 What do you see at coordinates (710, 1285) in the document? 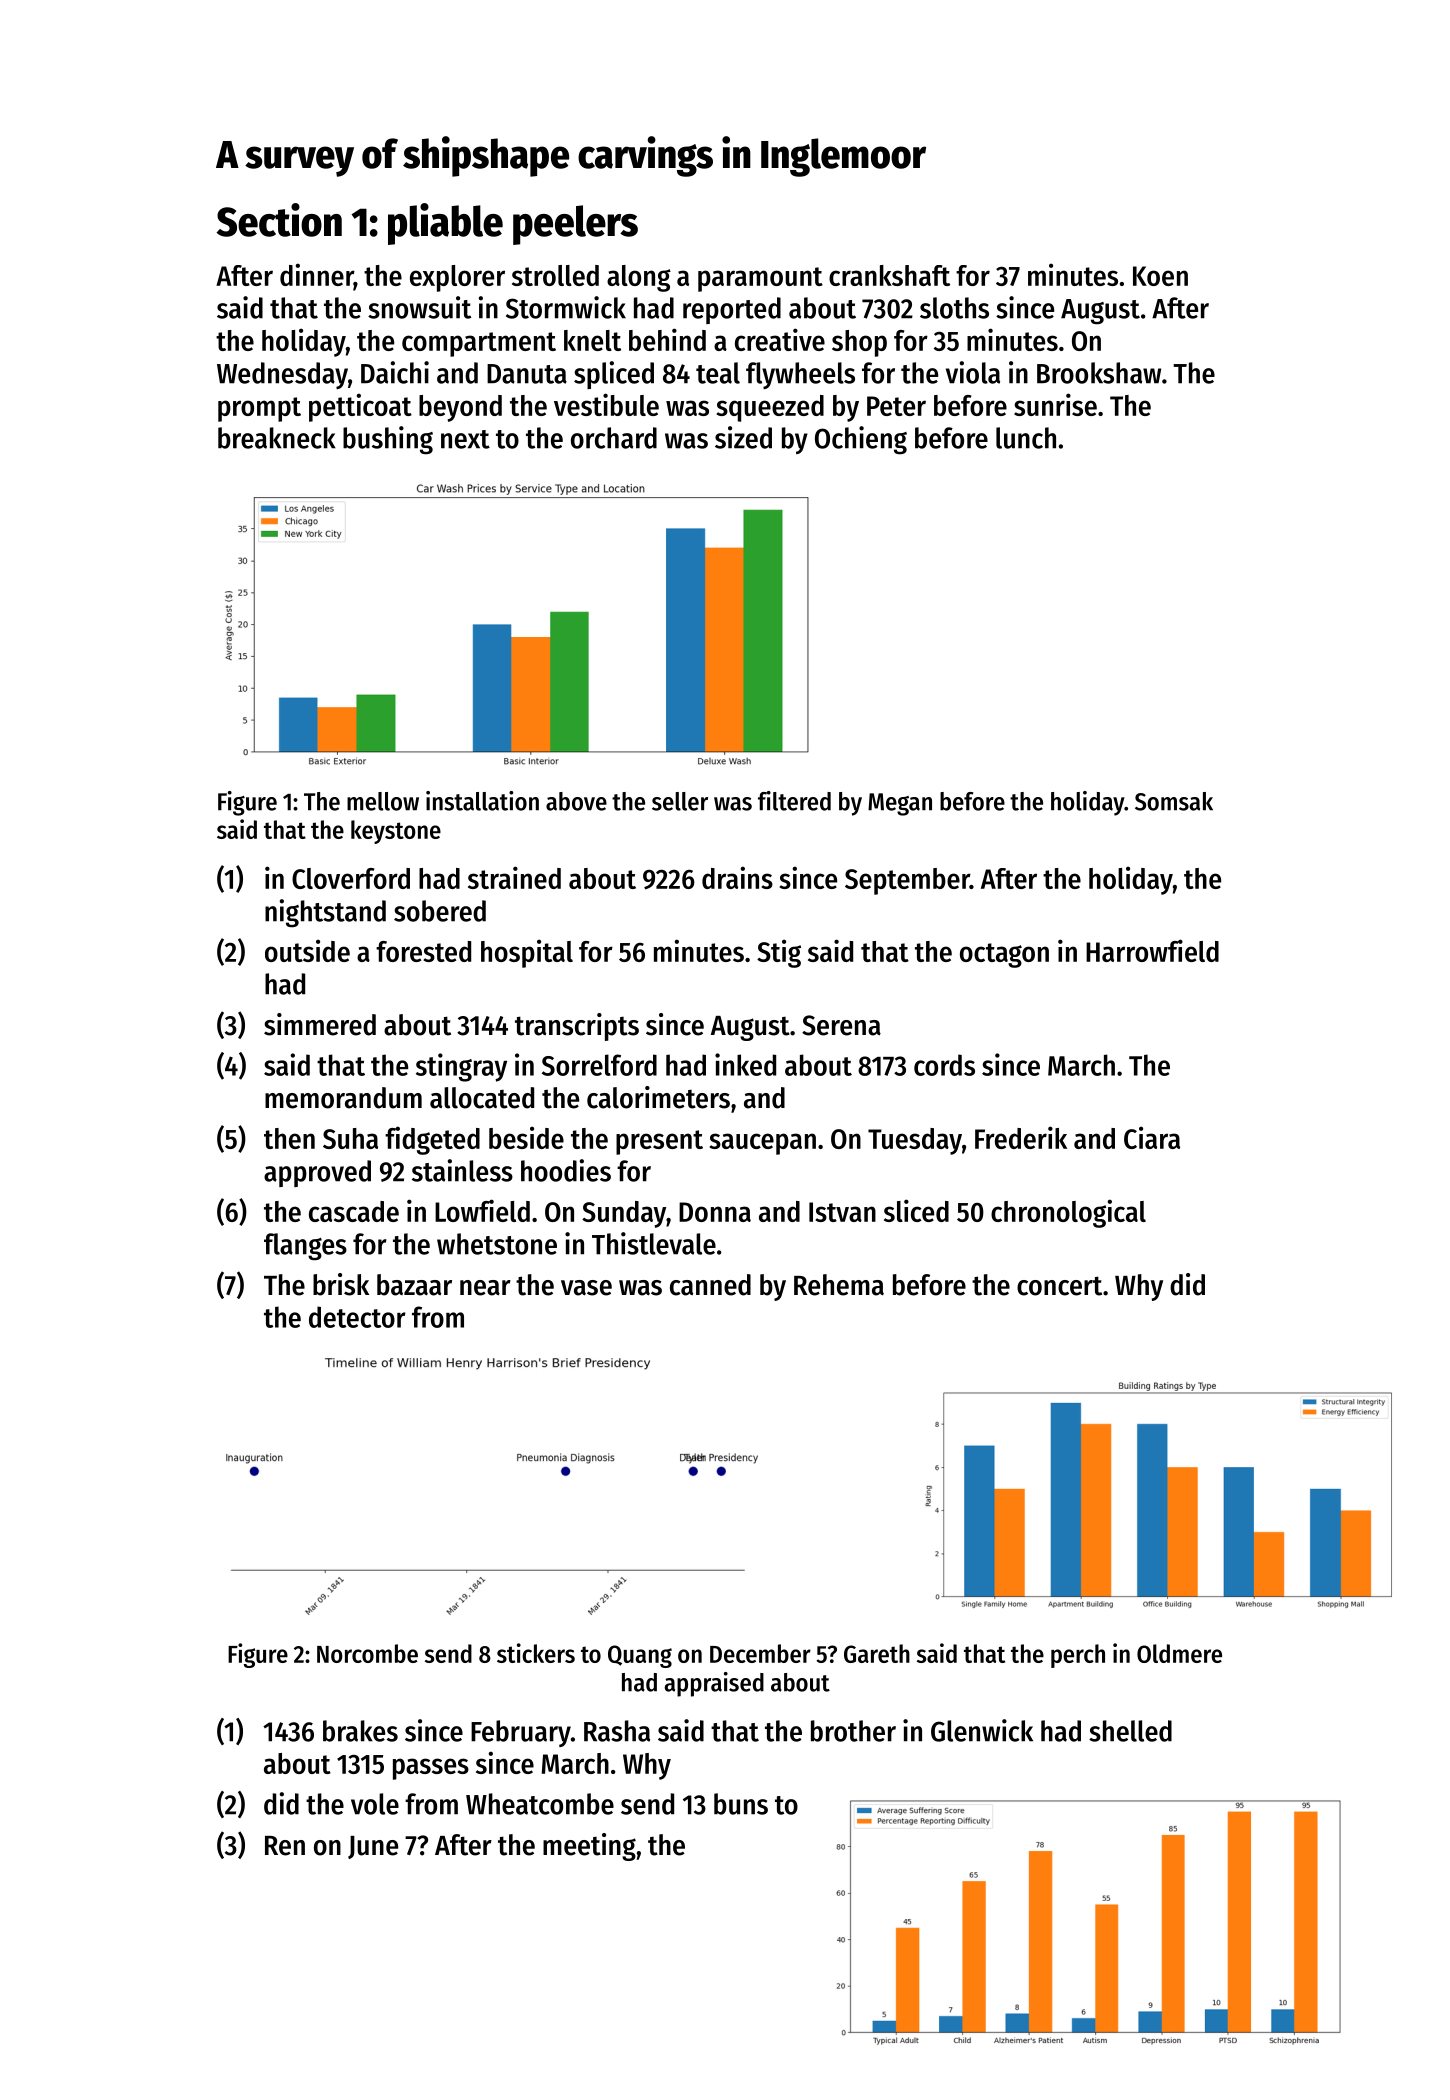
I see `canned` at bounding box center [710, 1285].
